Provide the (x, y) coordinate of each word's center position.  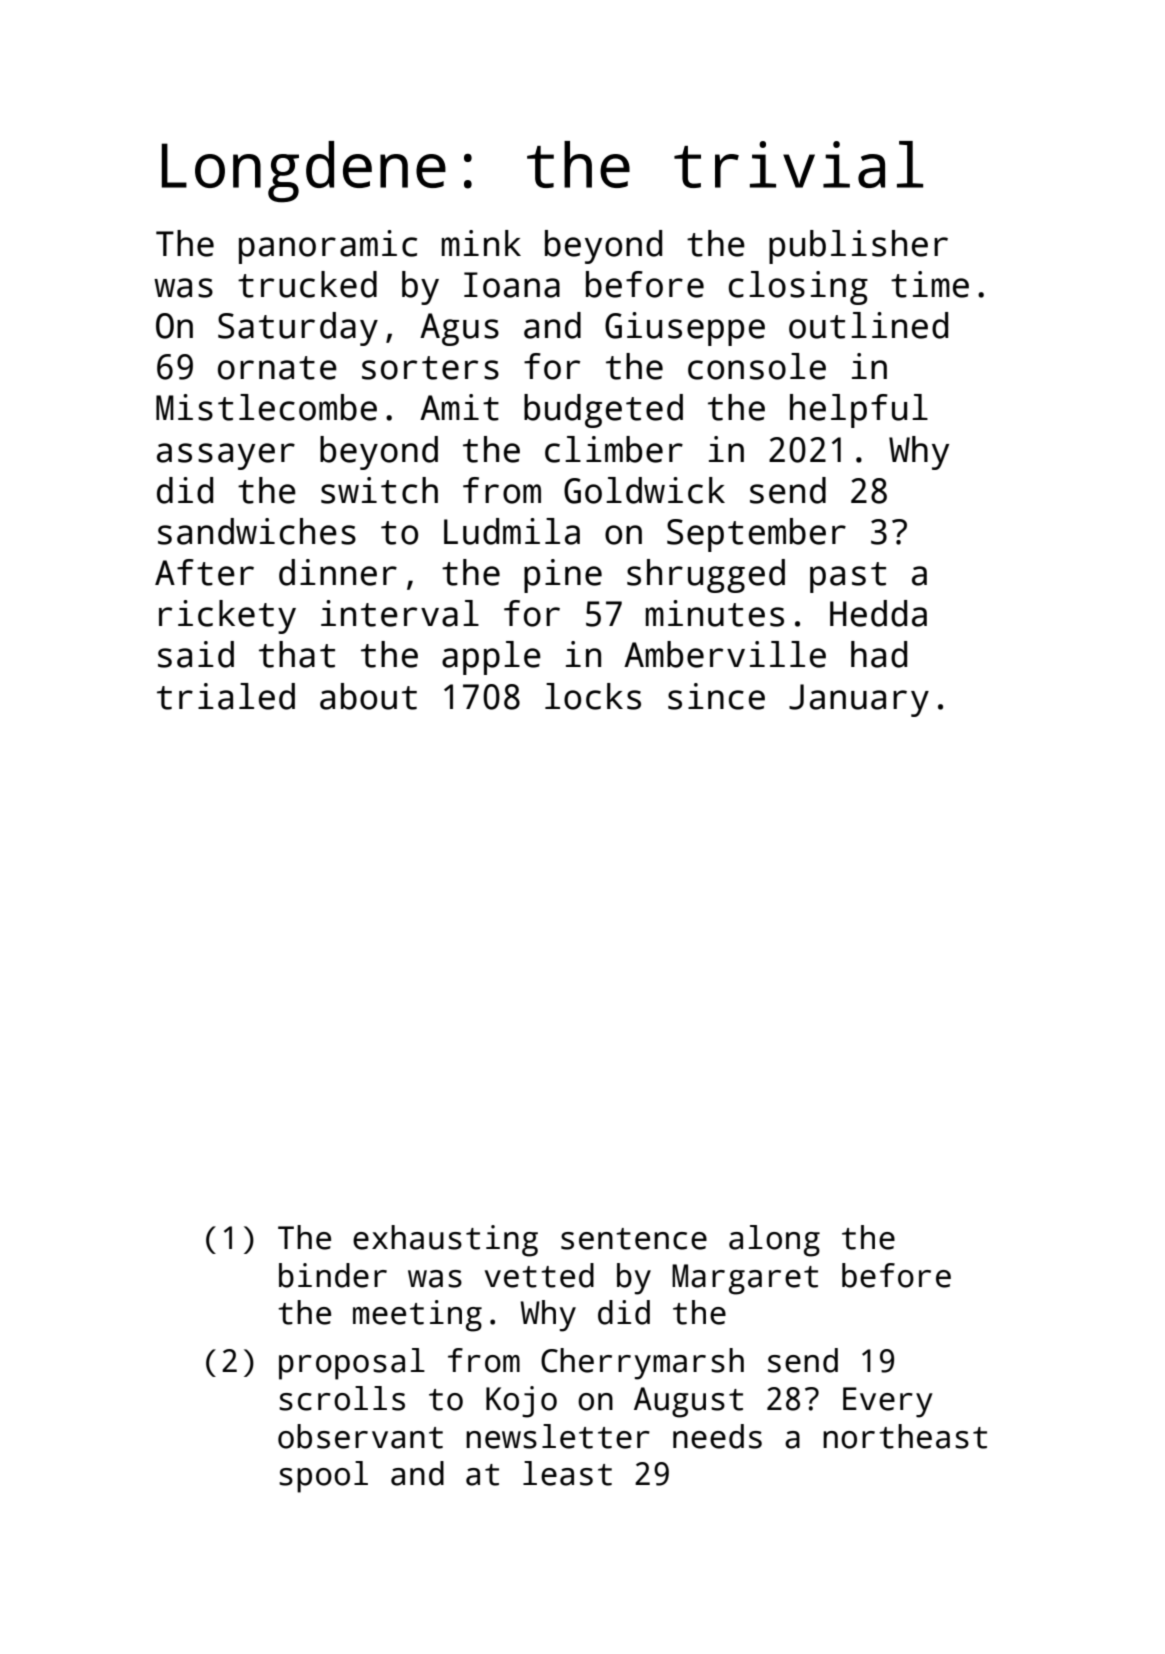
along (774, 1241)
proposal (352, 1364)
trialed (226, 696)
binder (333, 1275)
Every (888, 1402)
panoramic (328, 247)
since (716, 696)
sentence (634, 1239)
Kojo (521, 1402)
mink (481, 243)
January (859, 700)
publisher (858, 247)
